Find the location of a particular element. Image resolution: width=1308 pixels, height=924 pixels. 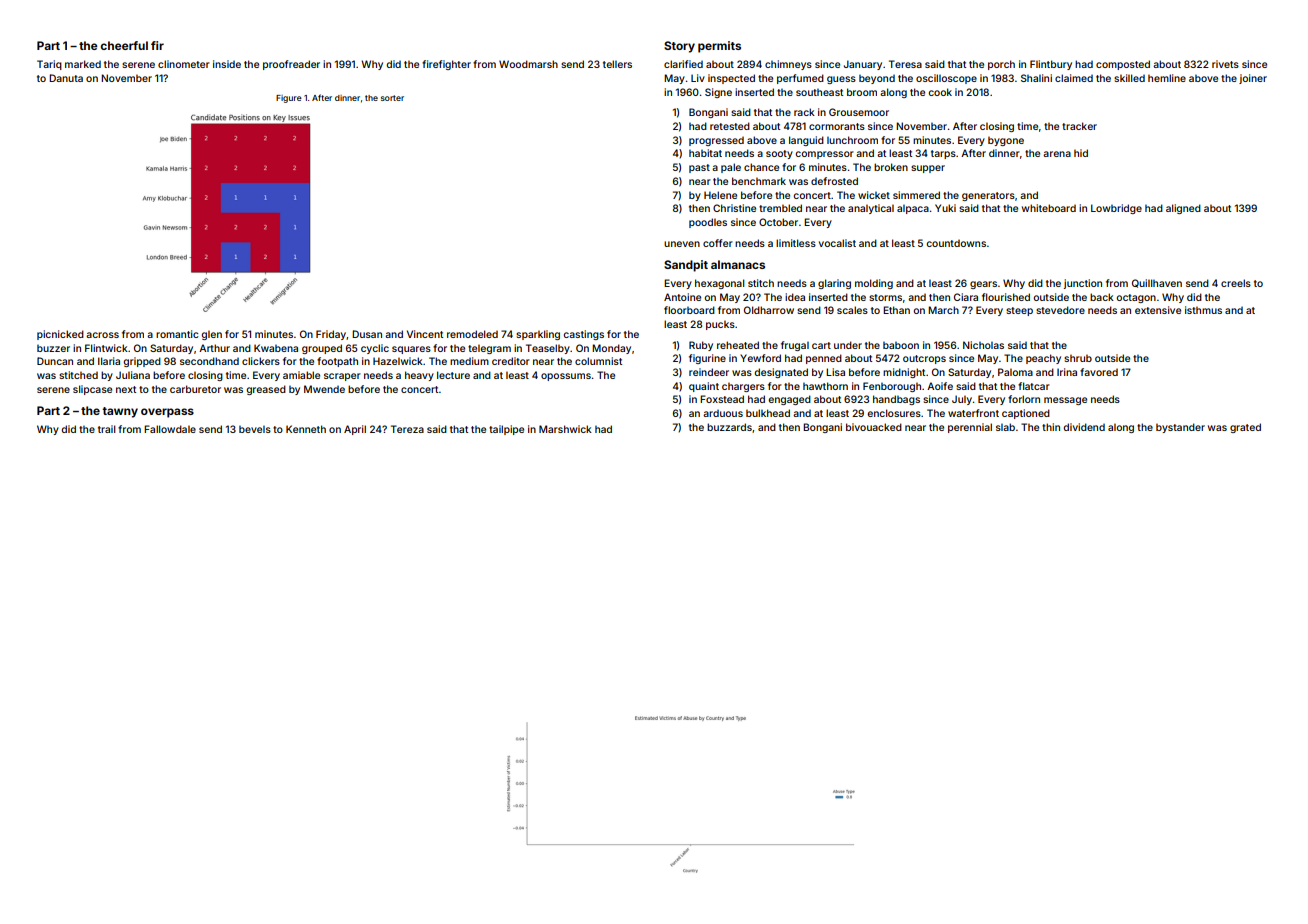

perennial is located at coordinates (970, 428).
